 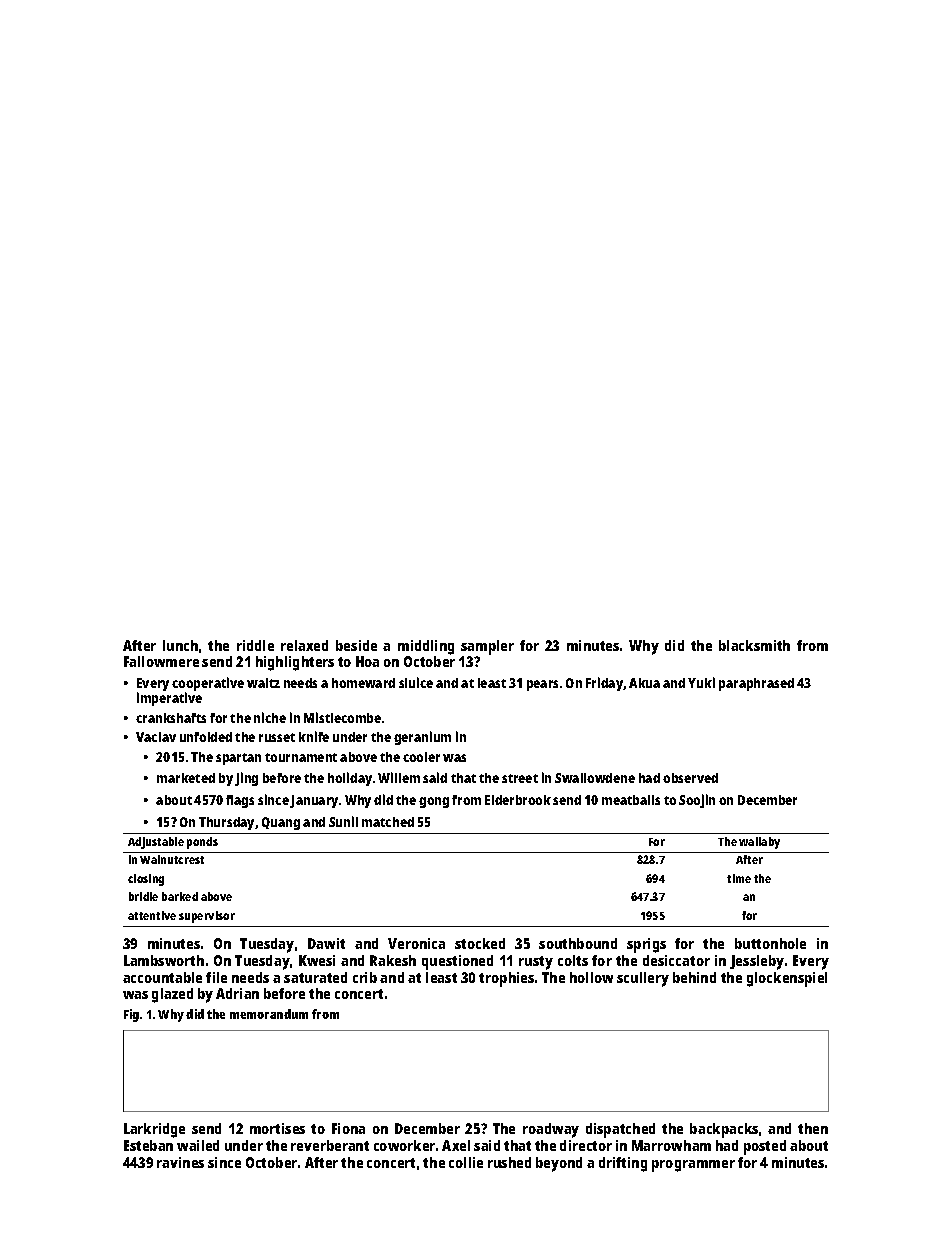 I want to click on sampler, so click(x=487, y=647).
